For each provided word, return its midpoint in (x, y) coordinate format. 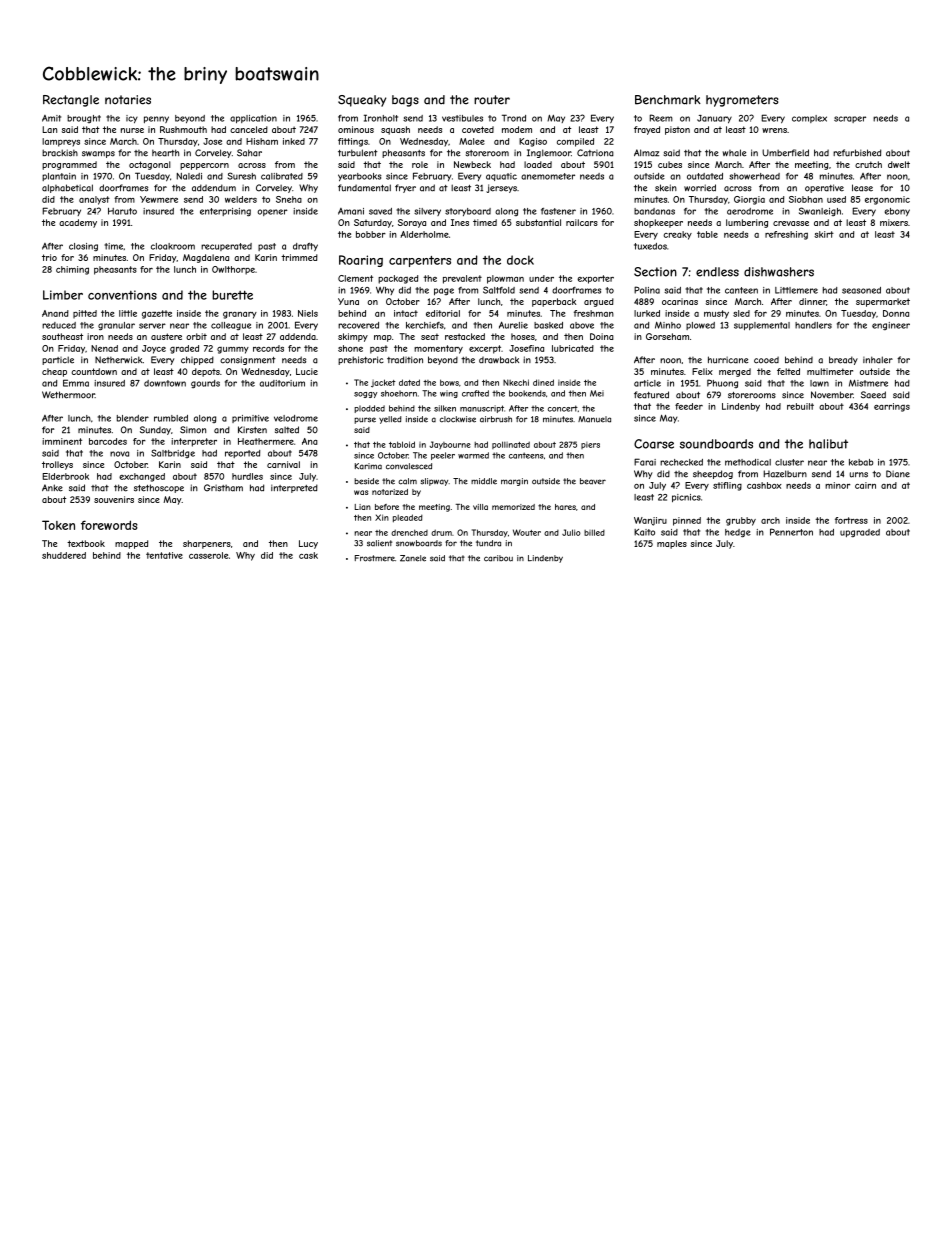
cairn (865, 485)
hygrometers (742, 101)
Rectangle (71, 101)
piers (590, 445)
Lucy (308, 544)
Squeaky (362, 101)
